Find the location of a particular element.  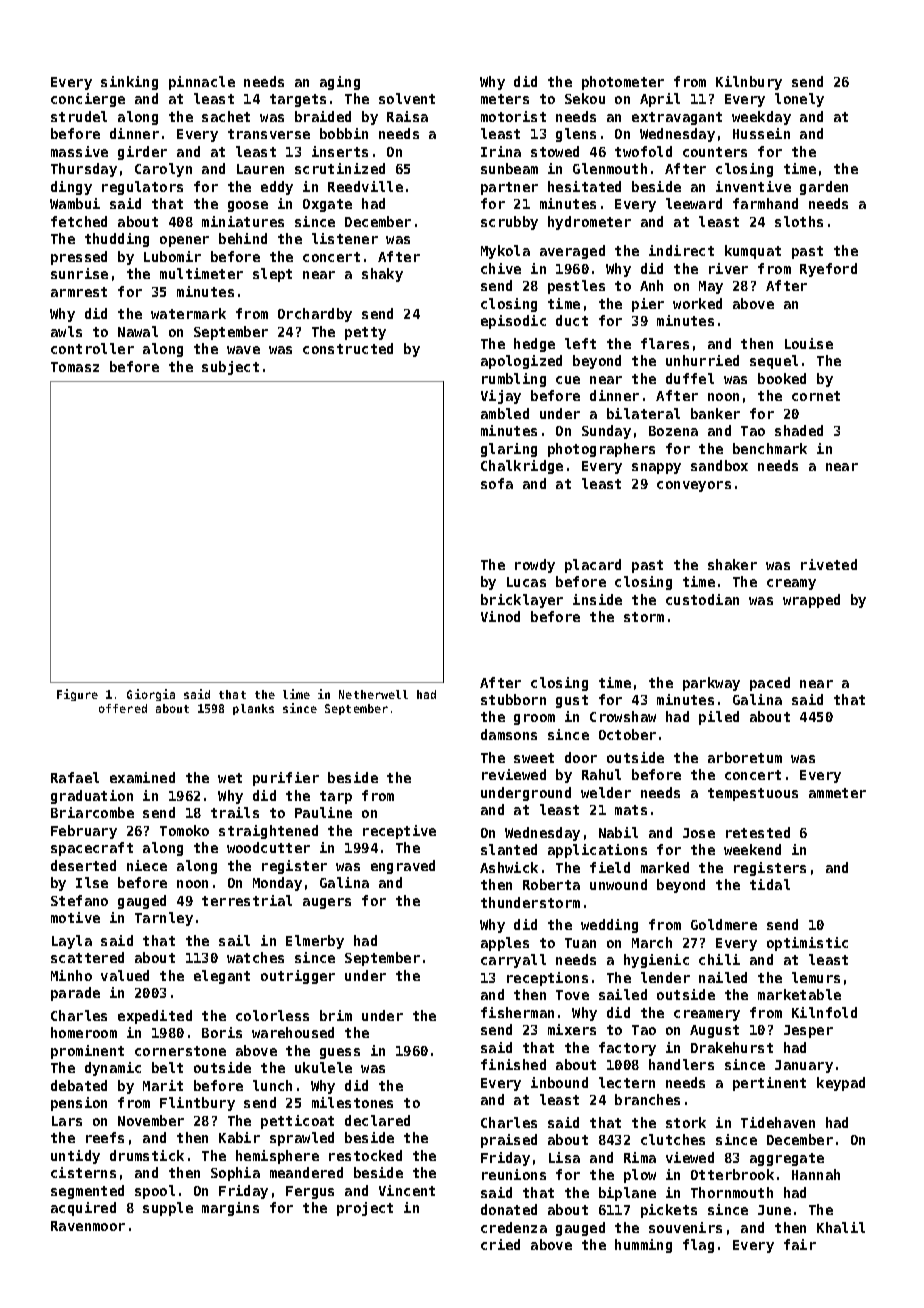

solvent is located at coordinates (407, 98).
